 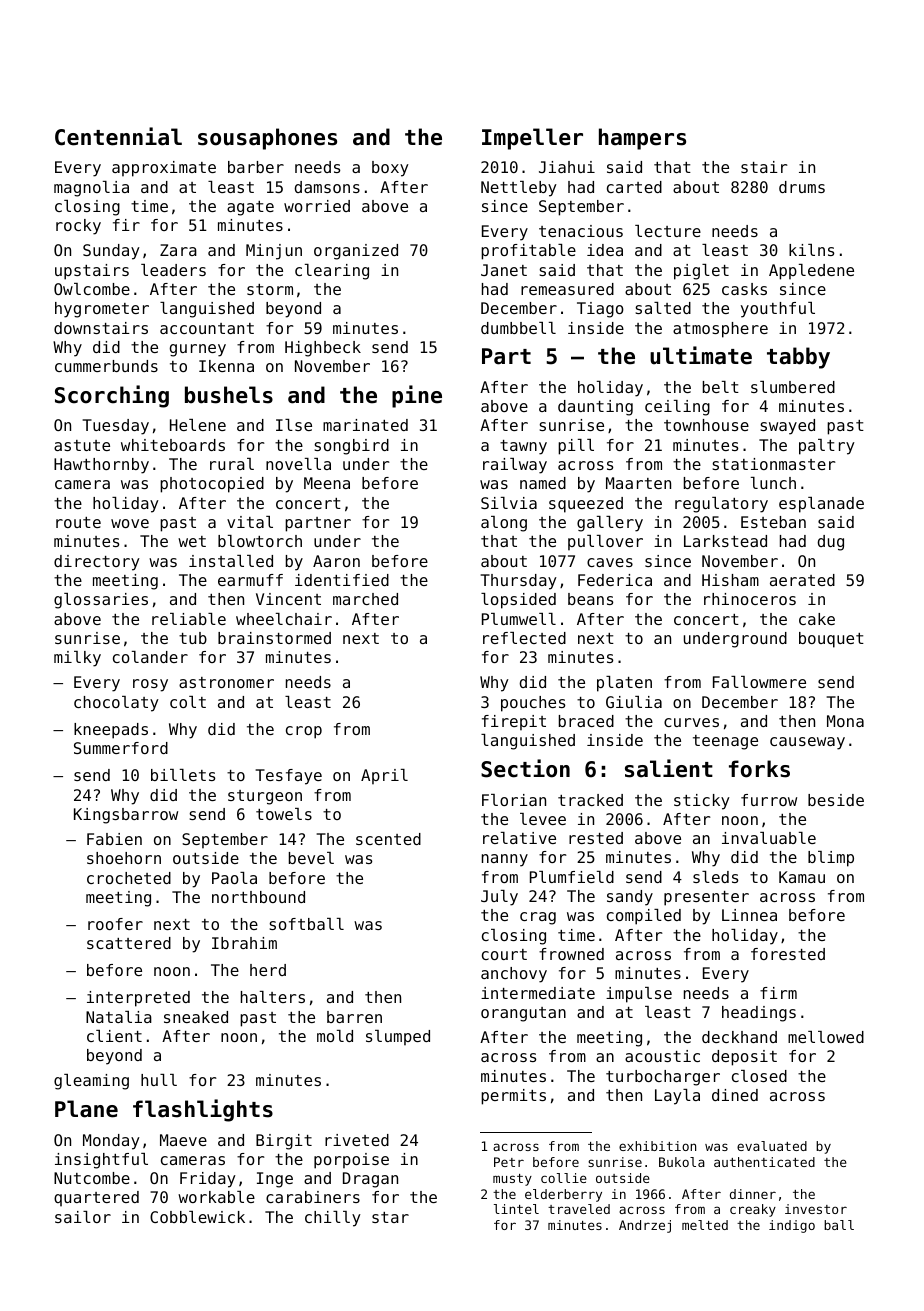 What do you see at coordinates (118, 136) in the page?
I see `Centennial` at bounding box center [118, 136].
